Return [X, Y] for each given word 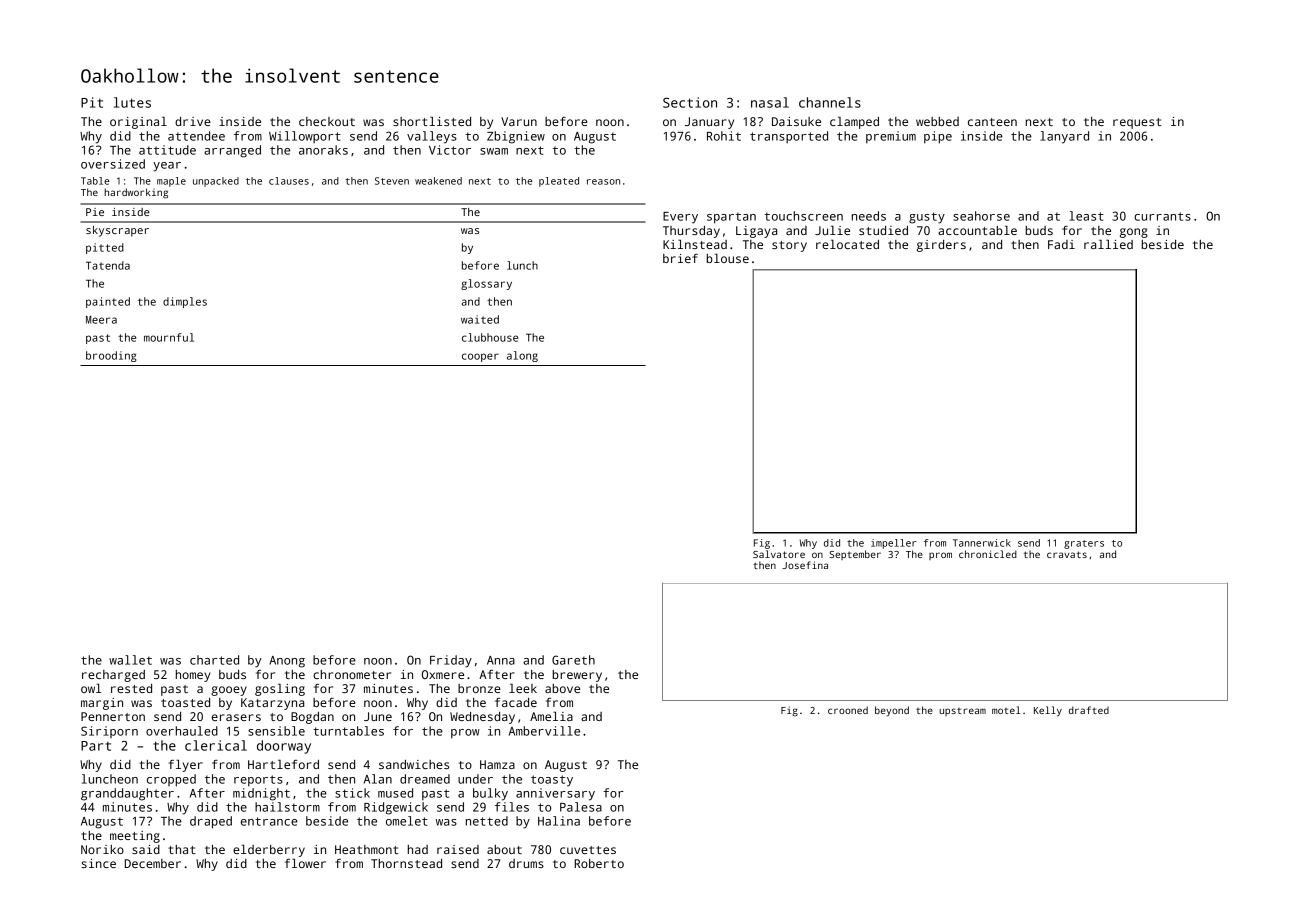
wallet [130, 660]
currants [1162, 216]
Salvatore [779, 554]
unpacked [216, 182]
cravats [1067, 554]
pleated [559, 182]
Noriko [102, 849]
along [522, 356]
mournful [169, 337]
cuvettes [588, 850]
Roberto [599, 863]
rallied [1108, 244]
